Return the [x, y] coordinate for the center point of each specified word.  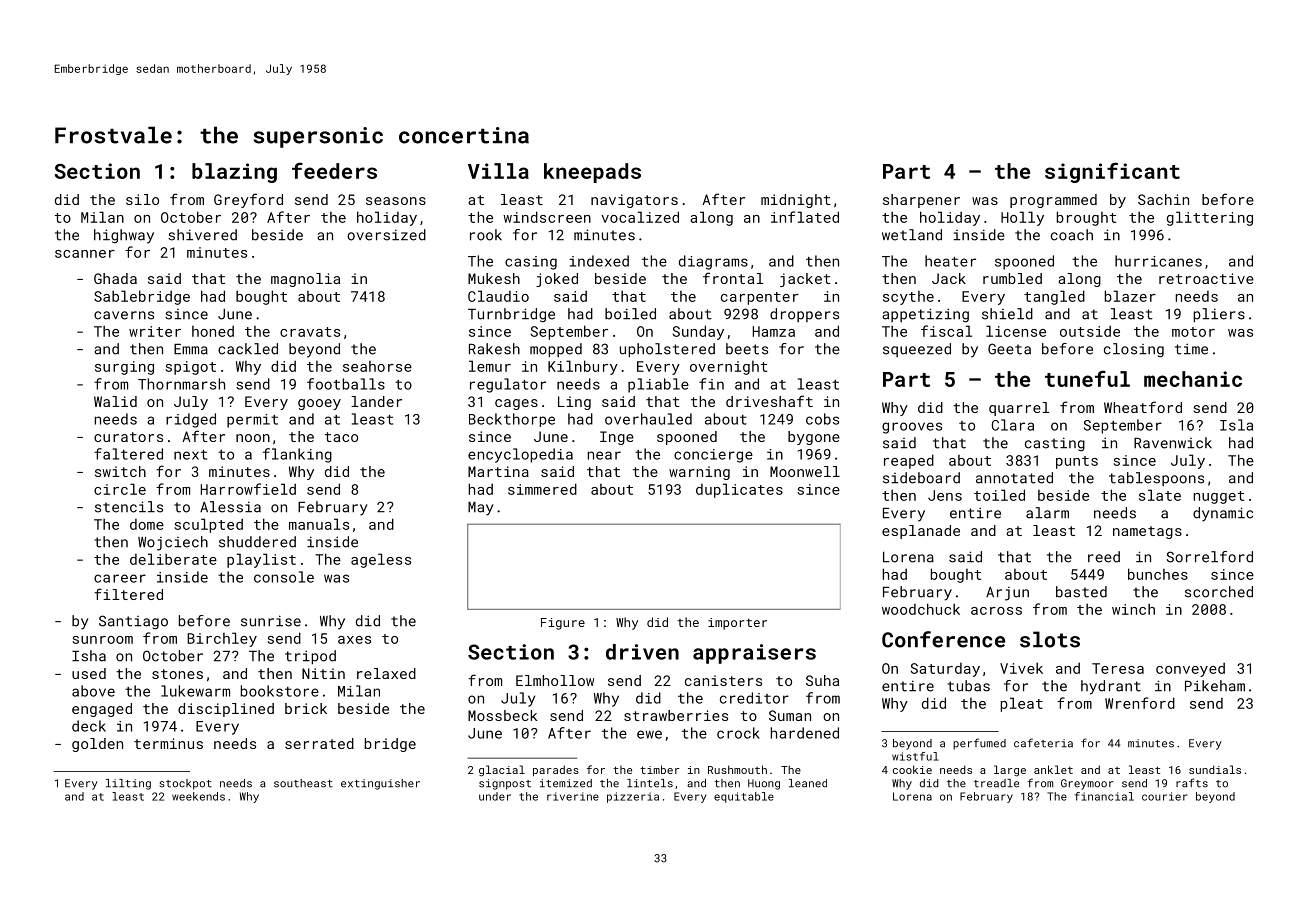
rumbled [1012, 278]
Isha [89, 656]
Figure [563, 624]
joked [557, 280]
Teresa [1118, 668]
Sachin [1163, 199]
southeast [303, 783]
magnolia [305, 280]
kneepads [592, 173]
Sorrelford [1210, 557]
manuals [319, 524]
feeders [334, 170]
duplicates [739, 490]
